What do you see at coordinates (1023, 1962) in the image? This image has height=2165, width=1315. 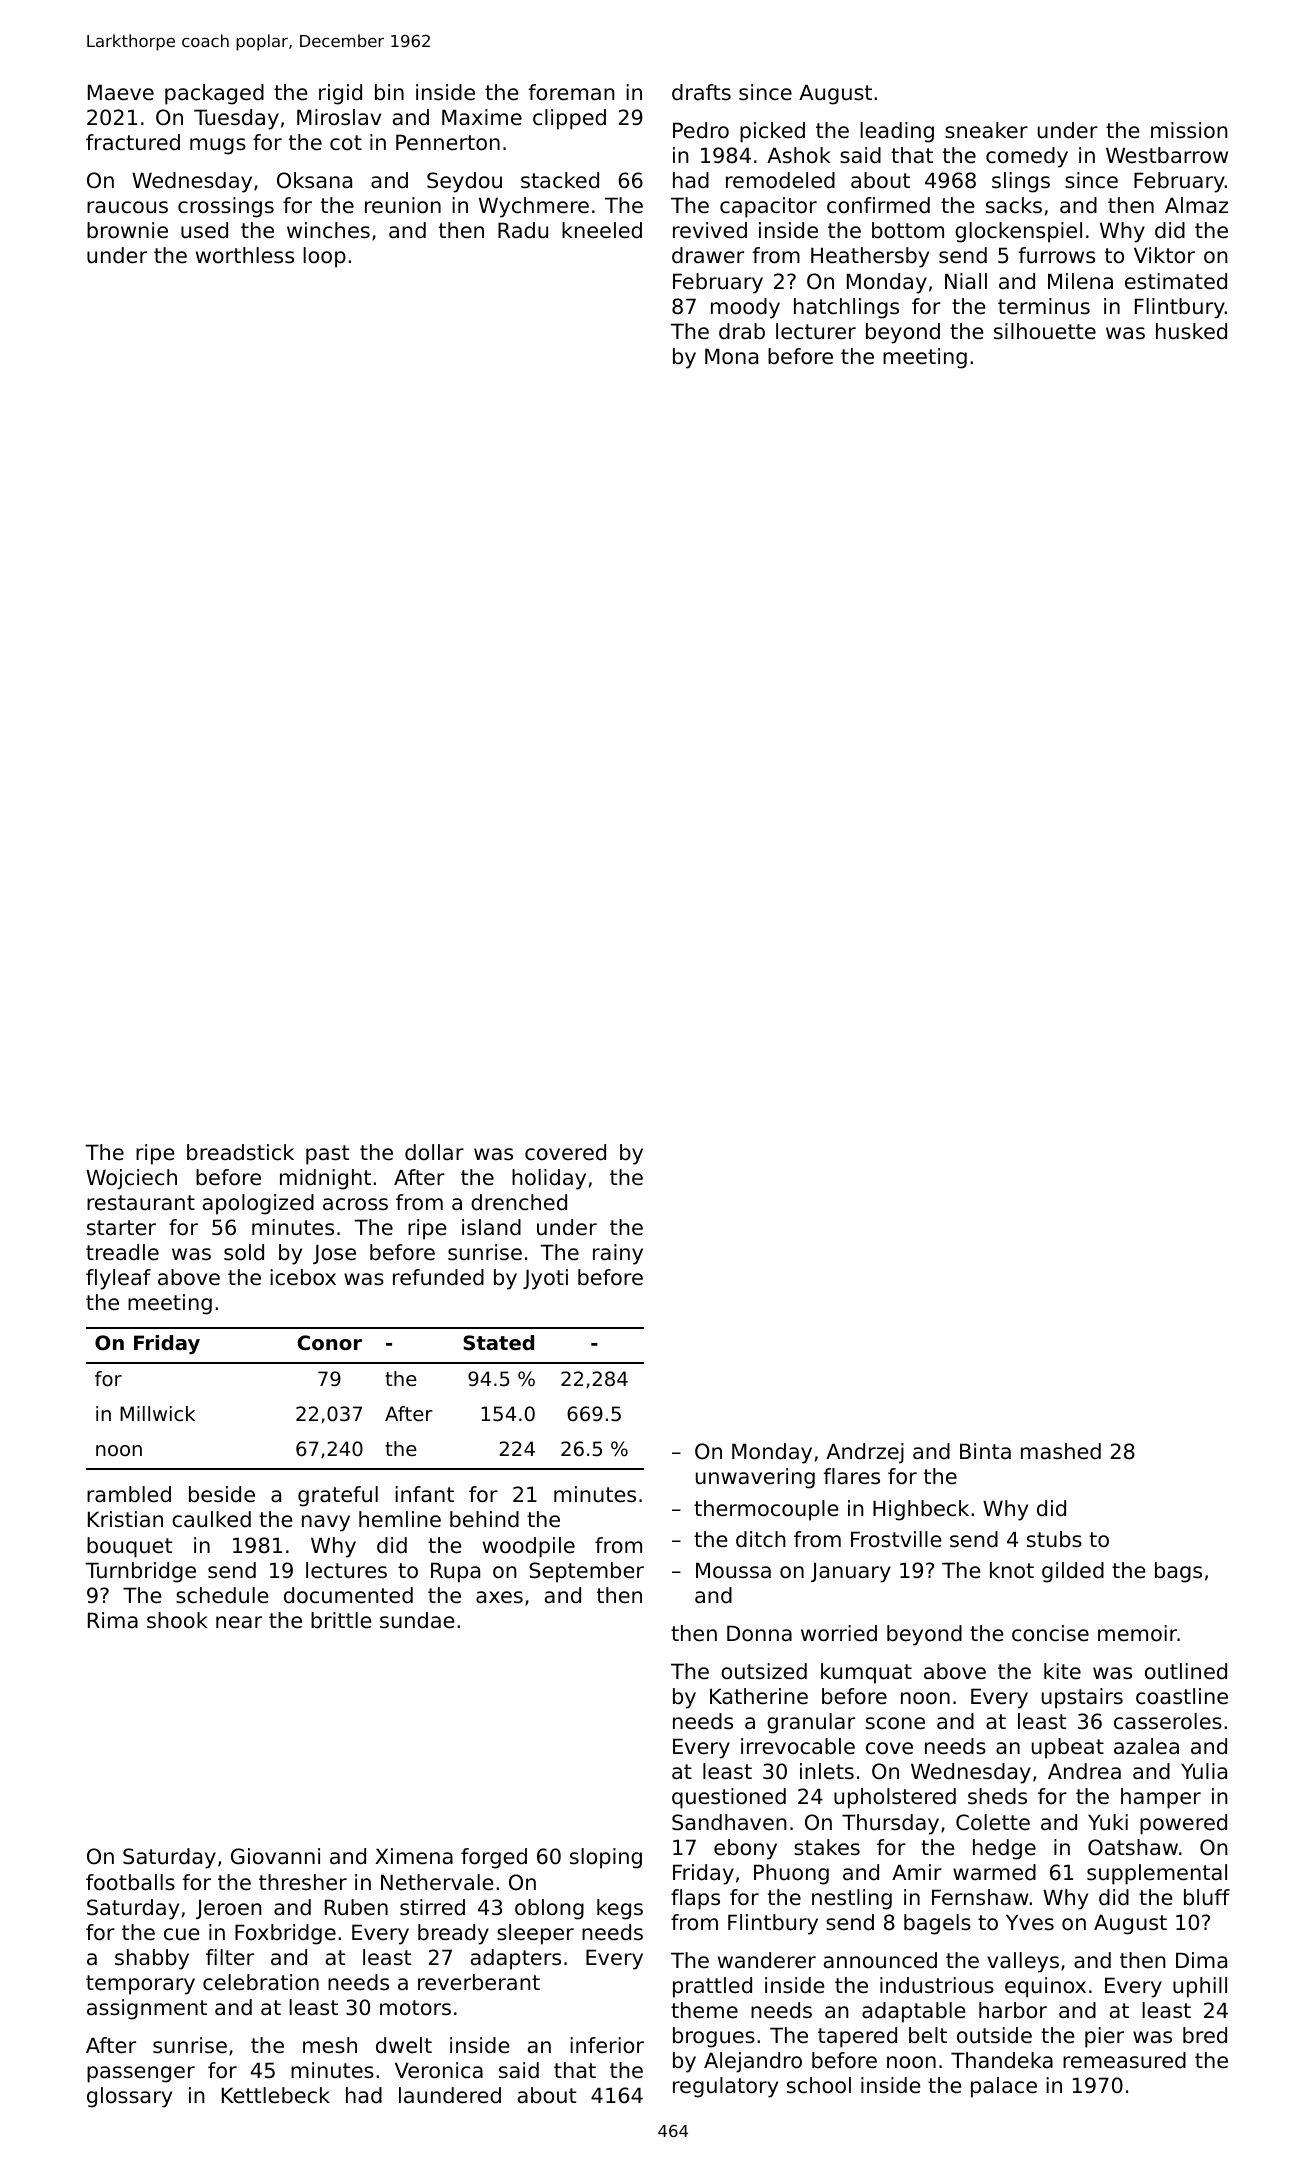 I see `valleys` at bounding box center [1023, 1962].
